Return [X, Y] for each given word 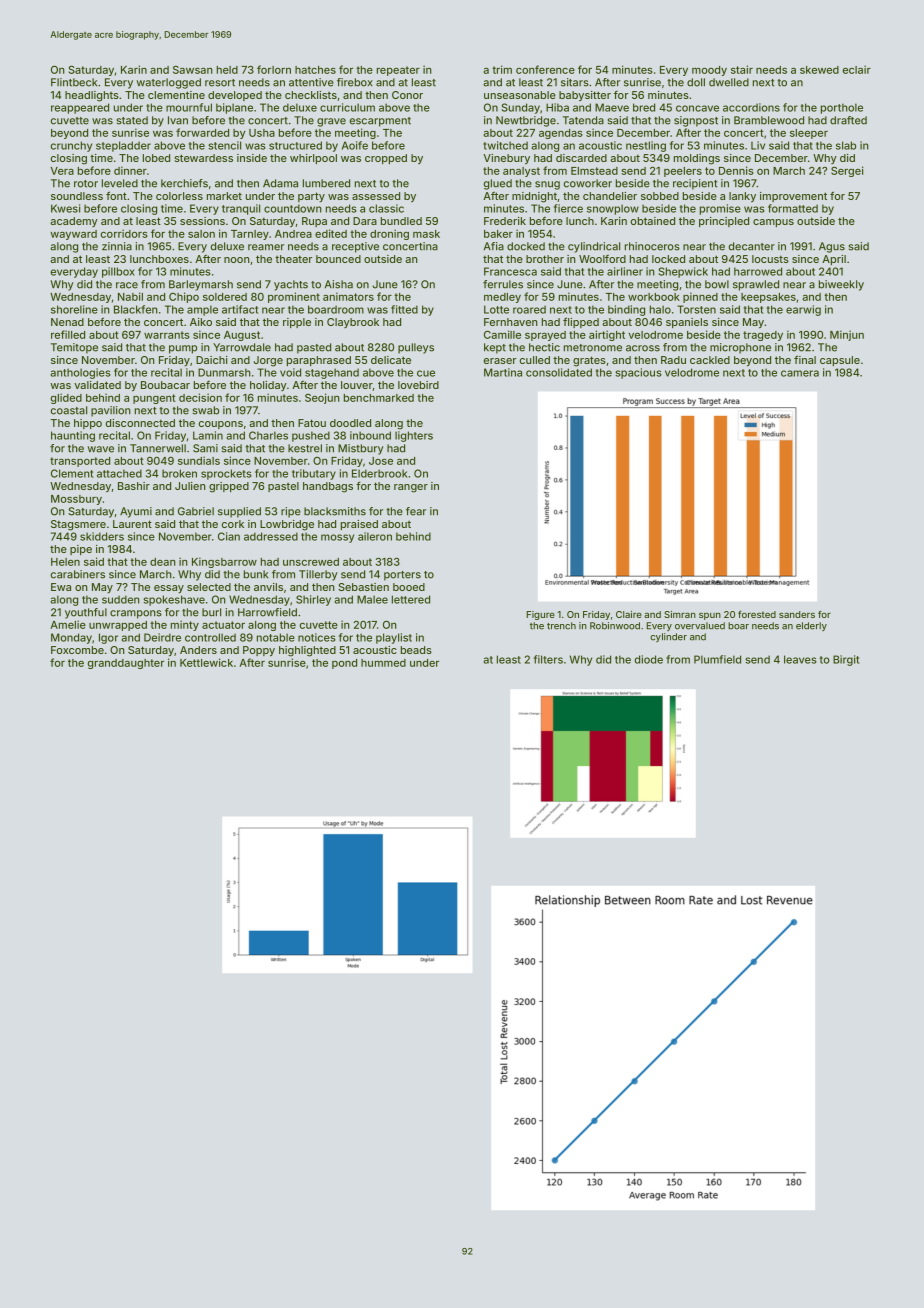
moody [709, 71]
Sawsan [193, 70]
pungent [154, 399]
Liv [758, 145]
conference [545, 69]
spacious [638, 373]
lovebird [418, 385]
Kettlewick [206, 662]
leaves [800, 659]
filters [548, 659]
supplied [239, 512]
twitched [505, 145]
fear [416, 511]
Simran [680, 614]
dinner [130, 170]
